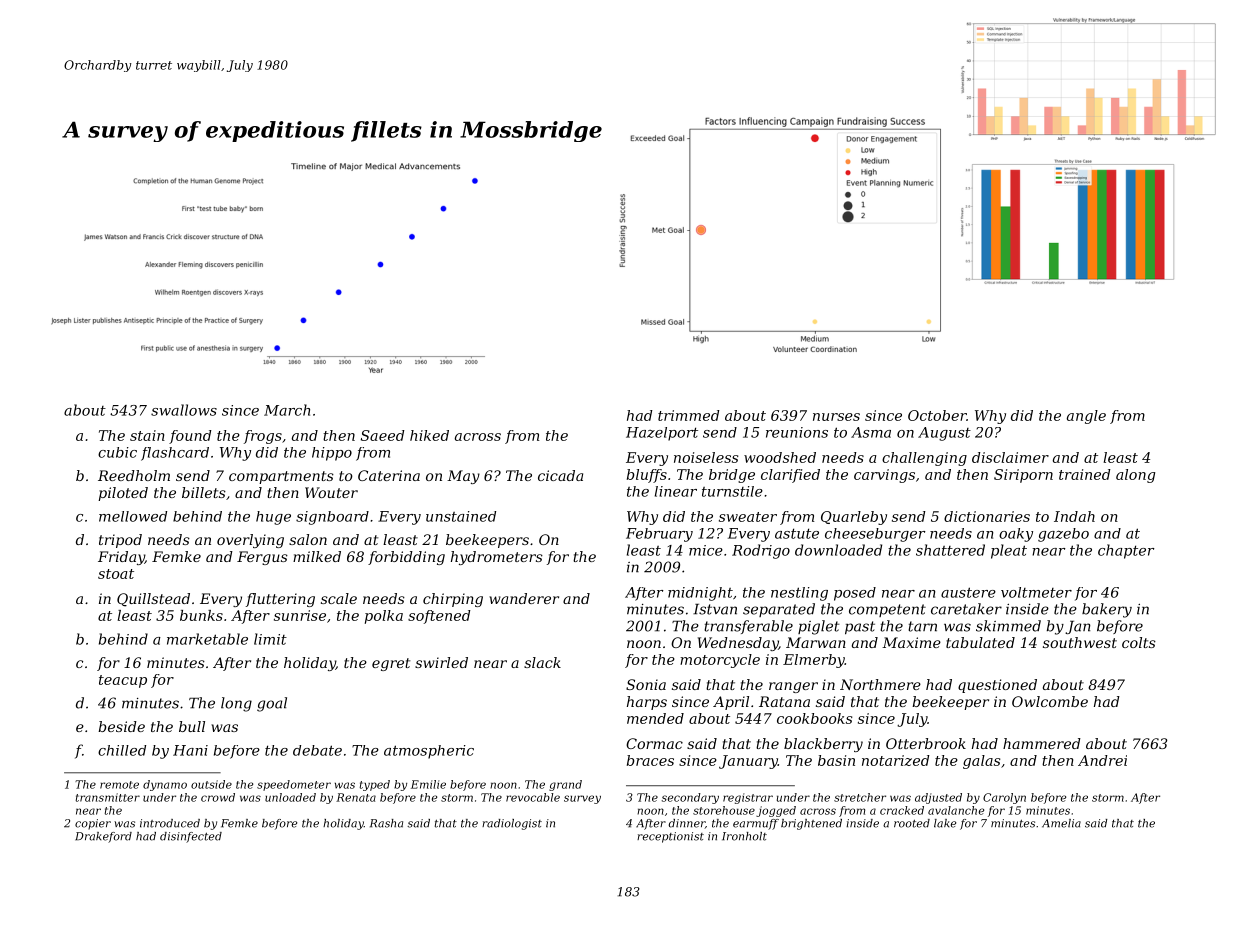 This page has height=952, width=1233. What do you see at coordinates (784, 701) in the page?
I see `Ratana` at bounding box center [784, 701].
